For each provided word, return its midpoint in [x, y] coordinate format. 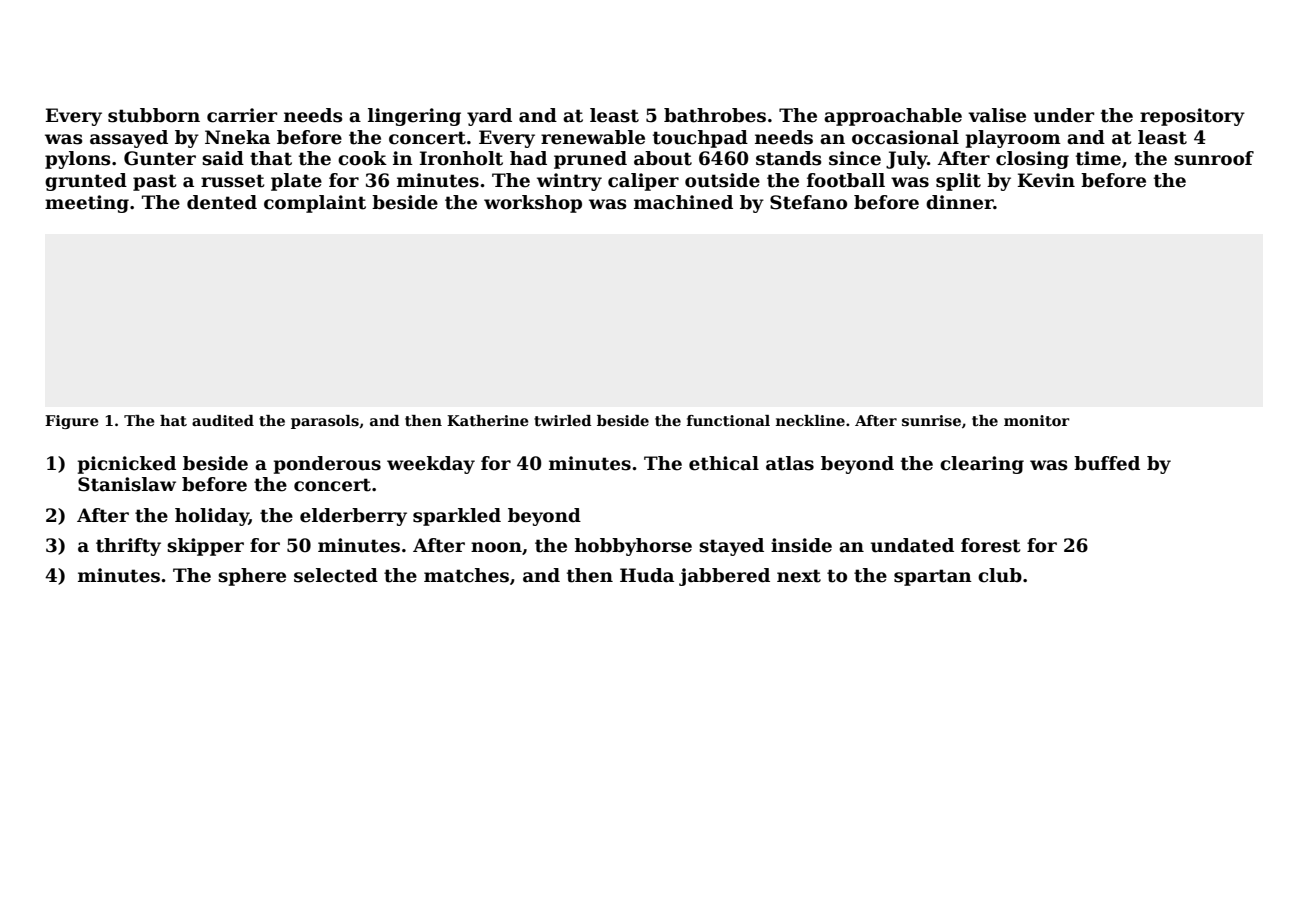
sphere [252, 577]
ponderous [327, 465]
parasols [325, 422]
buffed [1107, 463]
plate [296, 182]
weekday [431, 465]
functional [728, 420]
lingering [414, 117]
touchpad [700, 139]
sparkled [457, 517]
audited [223, 420]
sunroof [1214, 158]
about [663, 158]
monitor [1037, 420]
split [958, 182]
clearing [982, 465]
